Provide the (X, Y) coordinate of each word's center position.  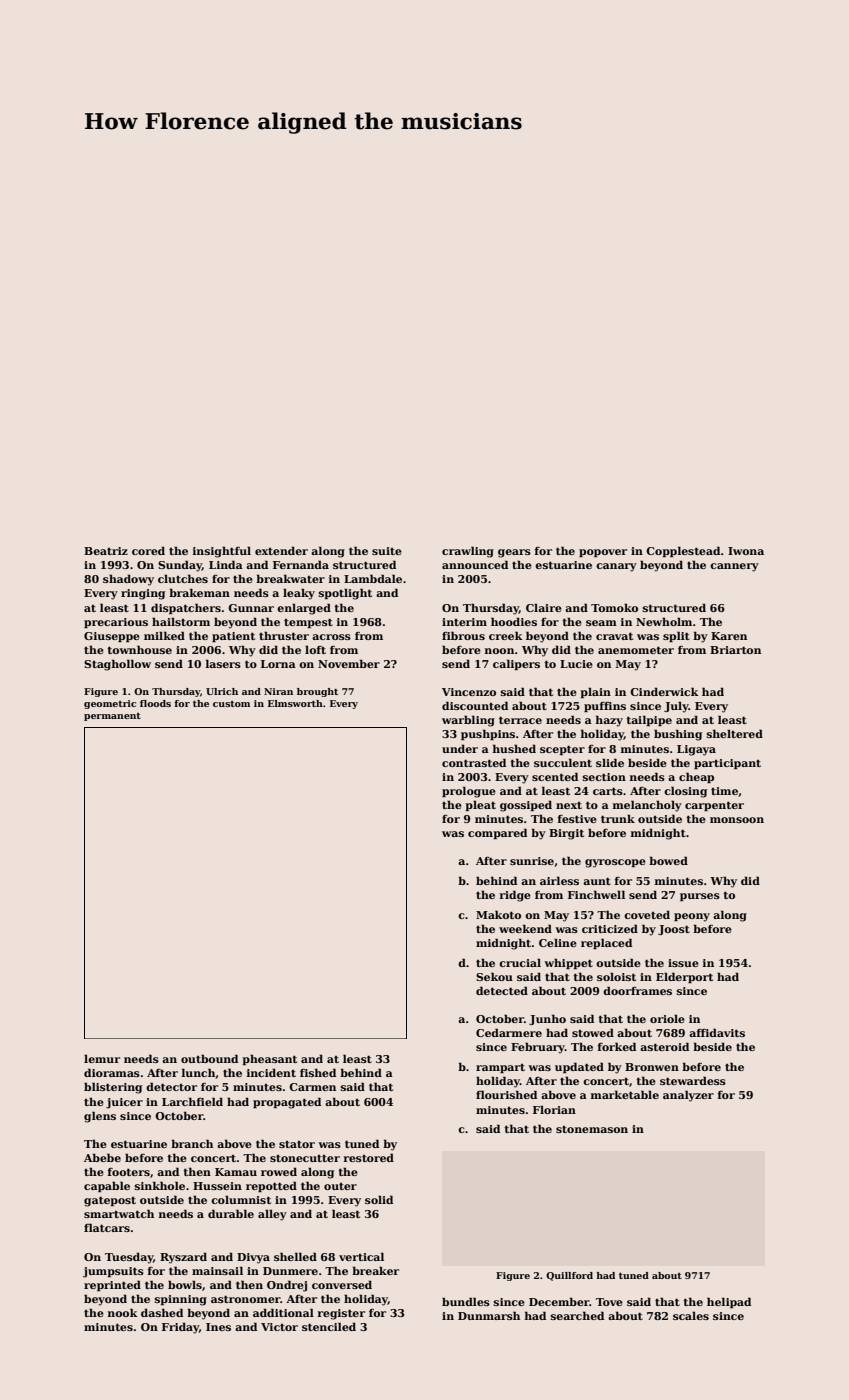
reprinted (112, 1285)
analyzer (688, 1096)
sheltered (735, 733)
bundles (466, 1301)
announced (475, 564)
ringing (143, 594)
